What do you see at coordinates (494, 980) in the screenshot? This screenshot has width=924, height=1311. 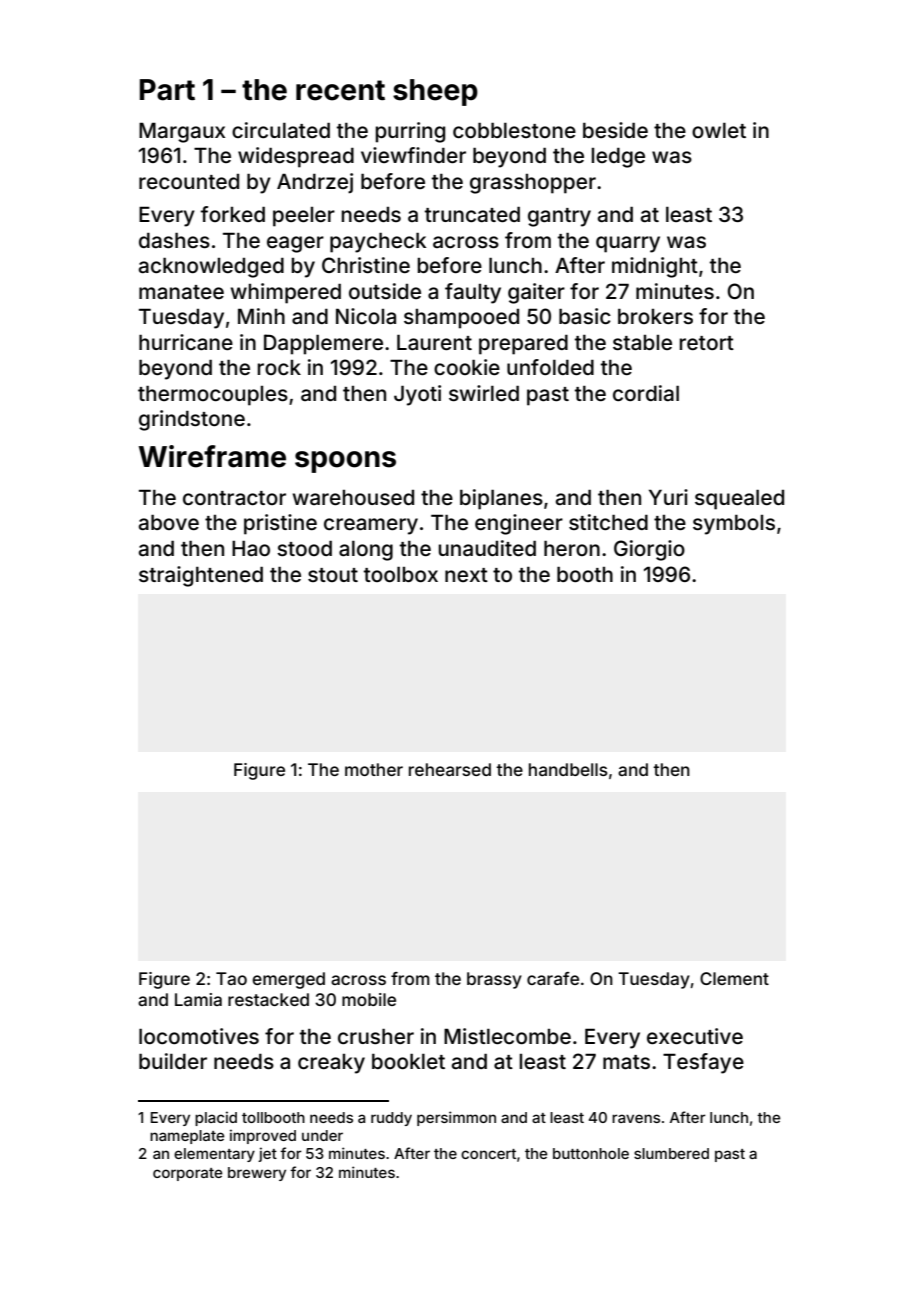 I see `brassy` at bounding box center [494, 980].
